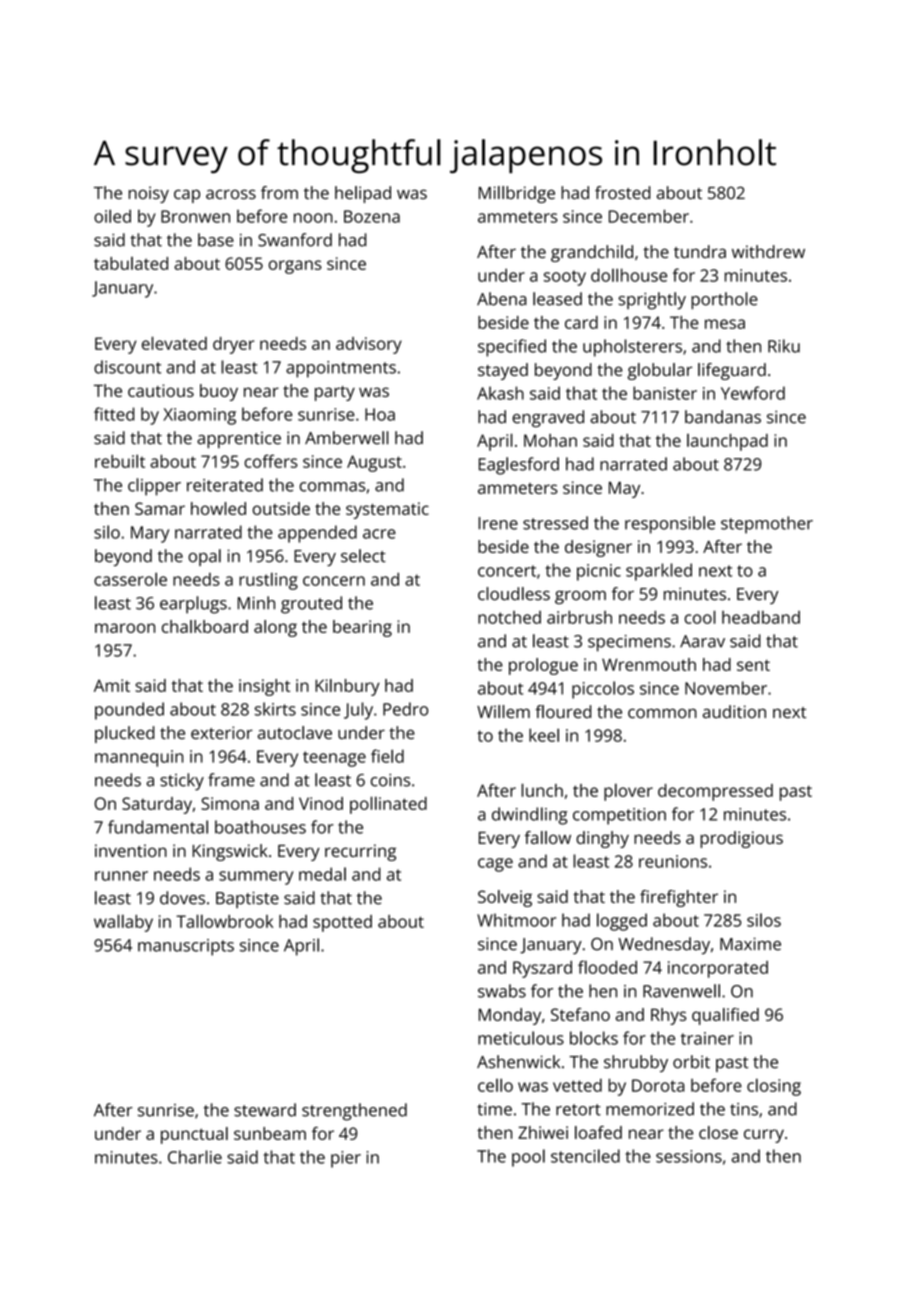  What do you see at coordinates (691, 1062) in the image?
I see `orbit` at bounding box center [691, 1062].
